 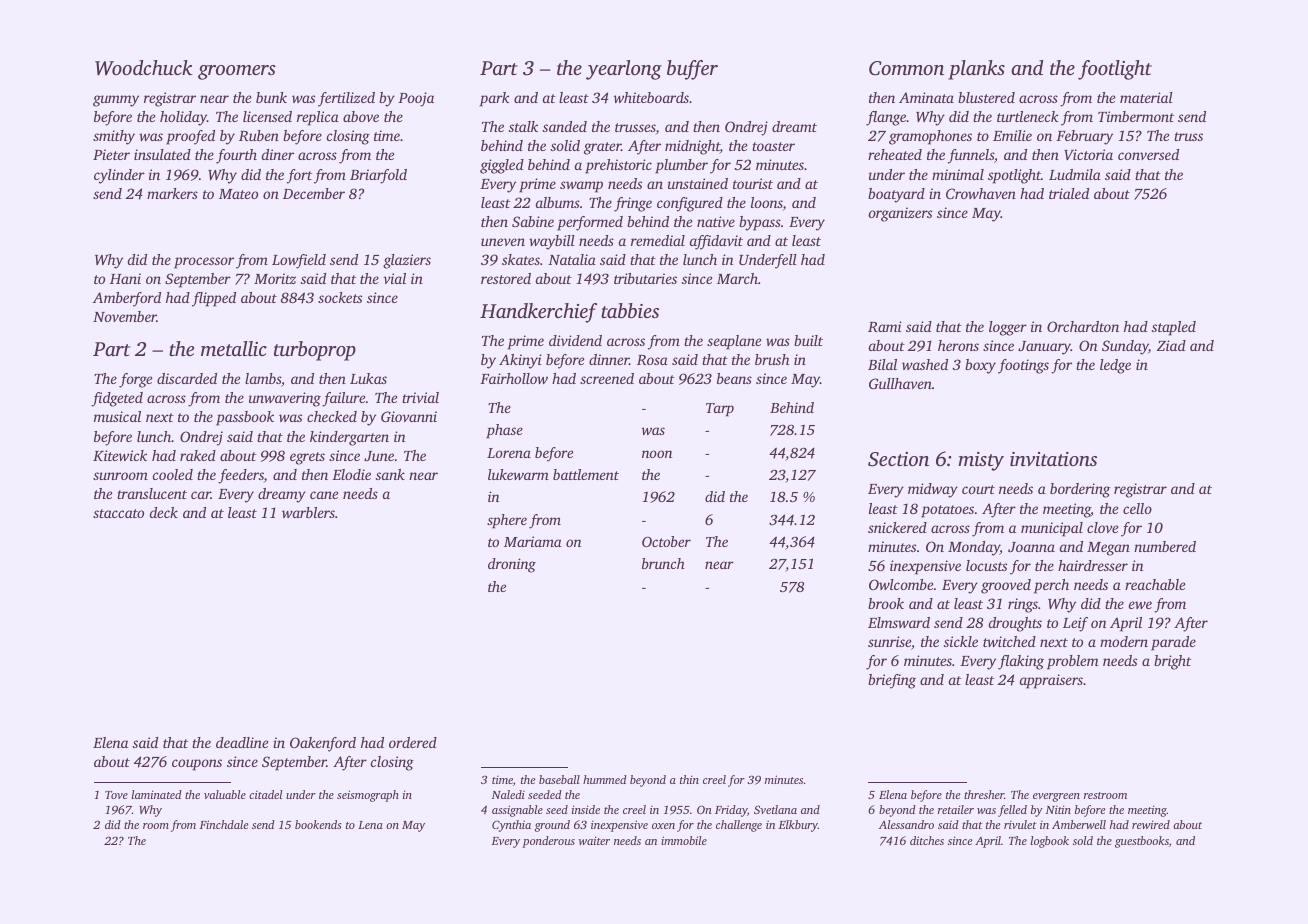 What do you see at coordinates (127, 299) in the screenshot?
I see `Amberford` at bounding box center [127, 299].
